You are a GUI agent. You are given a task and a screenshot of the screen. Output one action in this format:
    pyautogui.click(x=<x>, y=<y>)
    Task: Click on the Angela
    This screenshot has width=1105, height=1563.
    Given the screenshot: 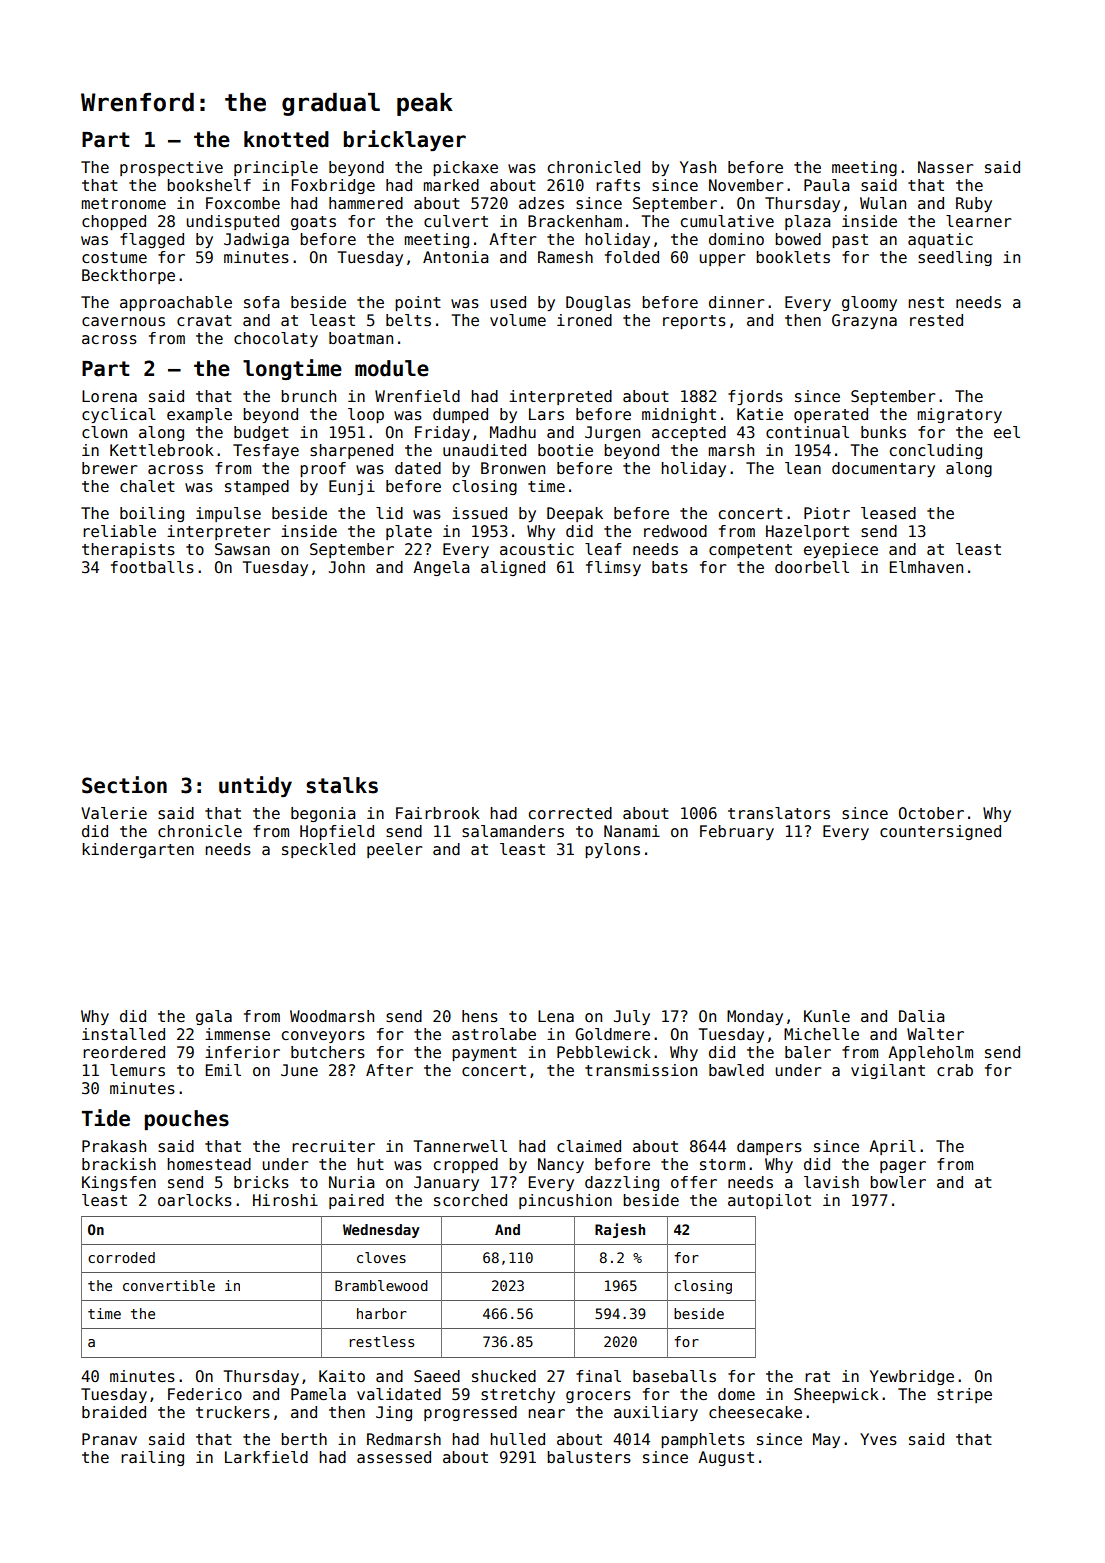 What is the action you would take?
    pyautogui.click(x=441, y=568)
